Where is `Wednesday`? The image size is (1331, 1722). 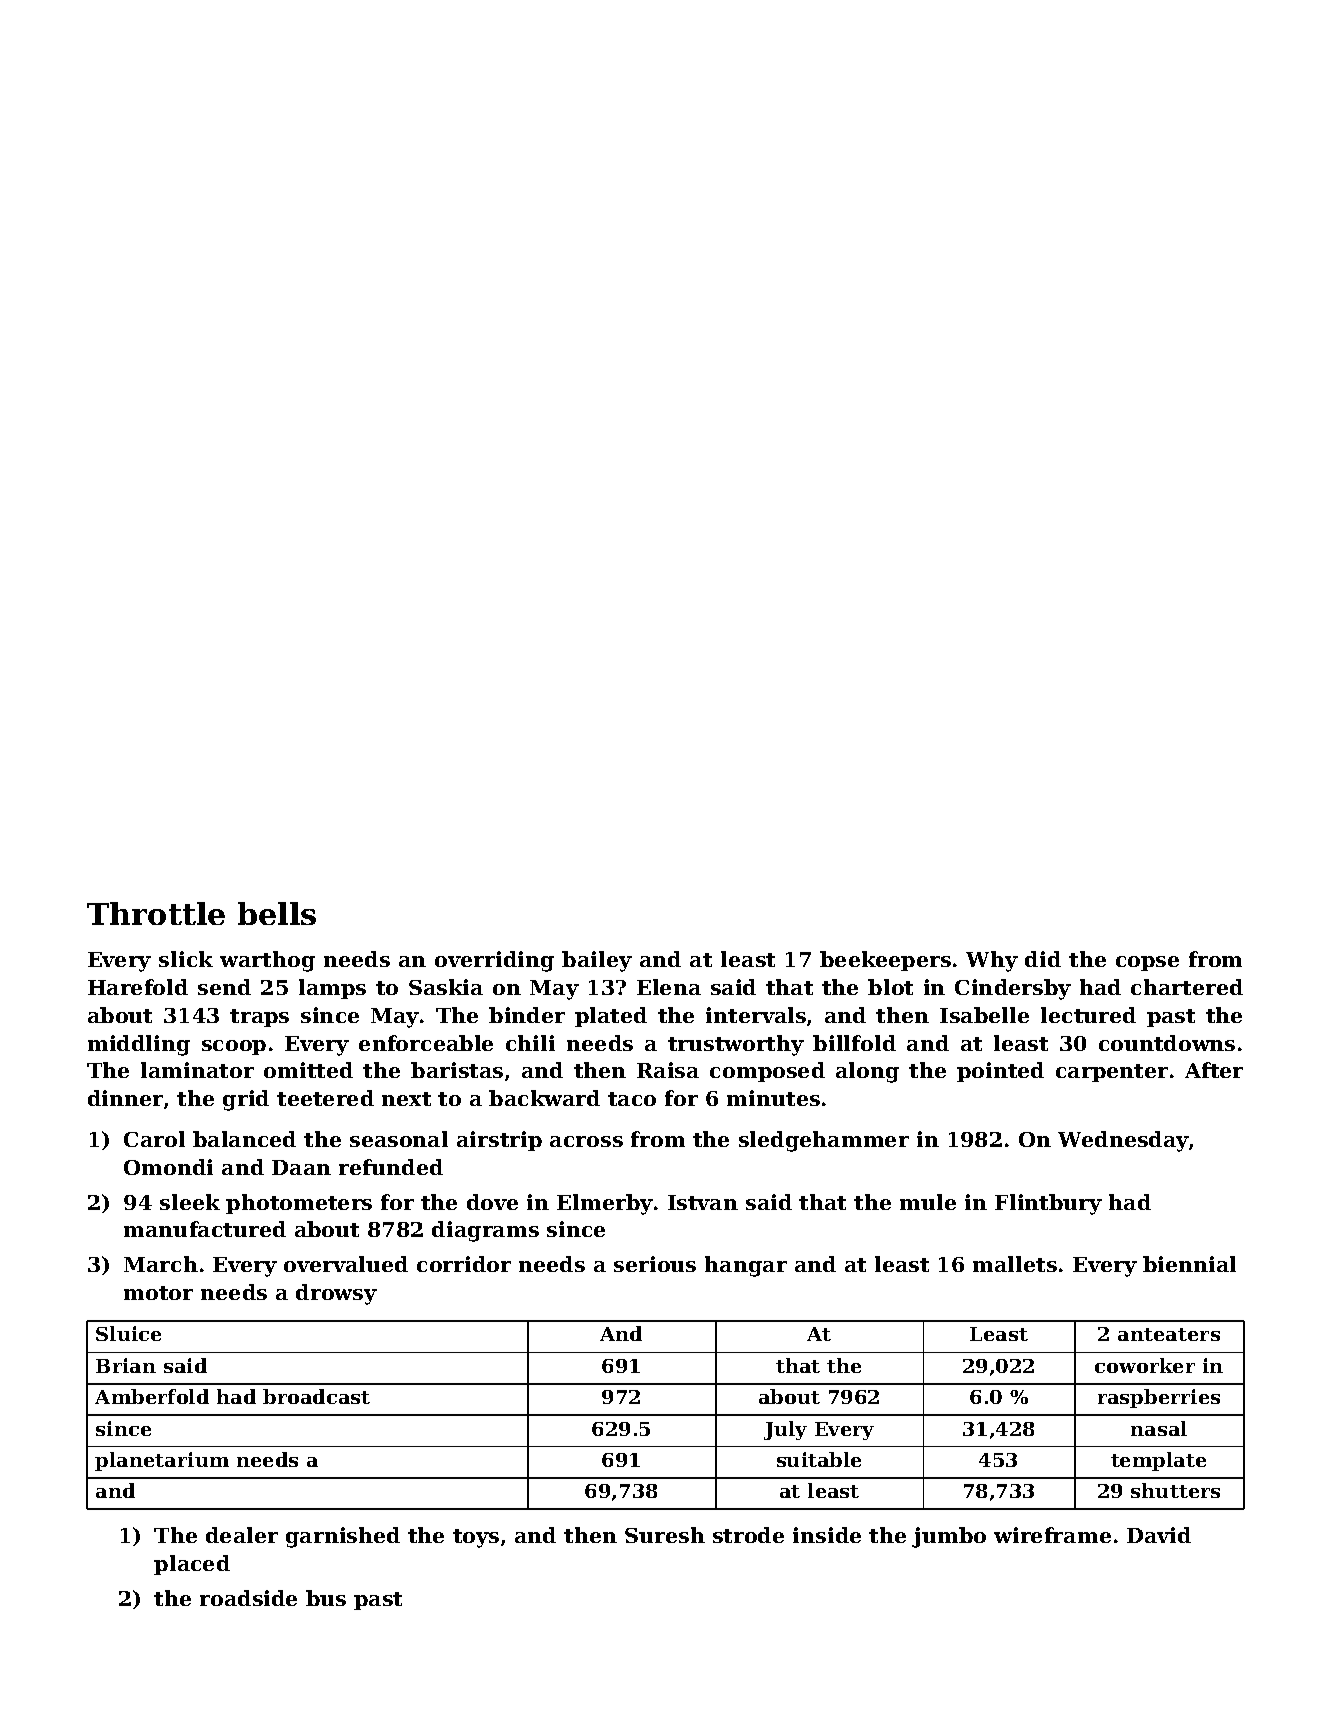 Wednesday is located at coordinates (1123, 1141).
